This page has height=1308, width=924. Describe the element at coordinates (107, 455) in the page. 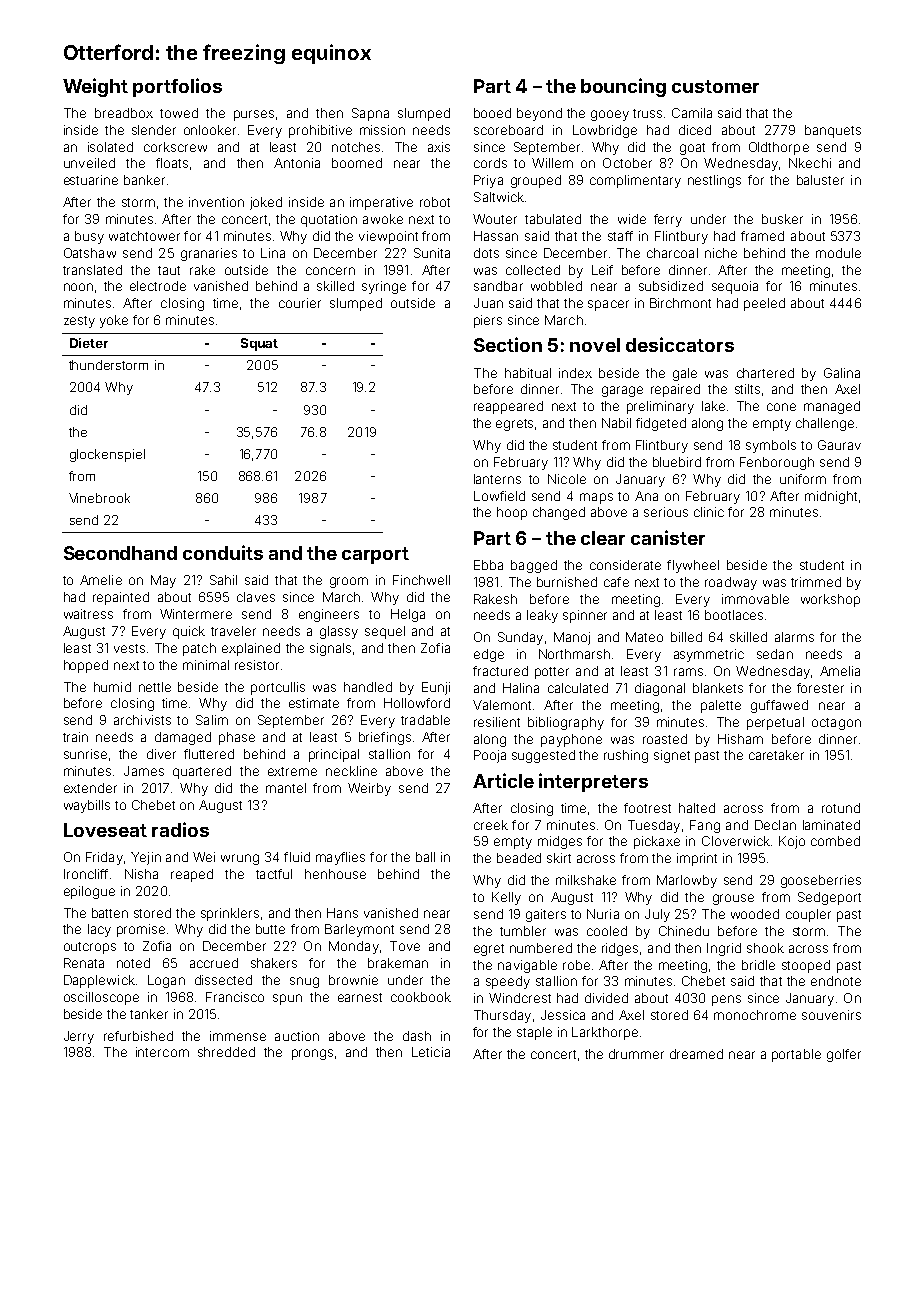

I see `glockenspiel` at that location.
